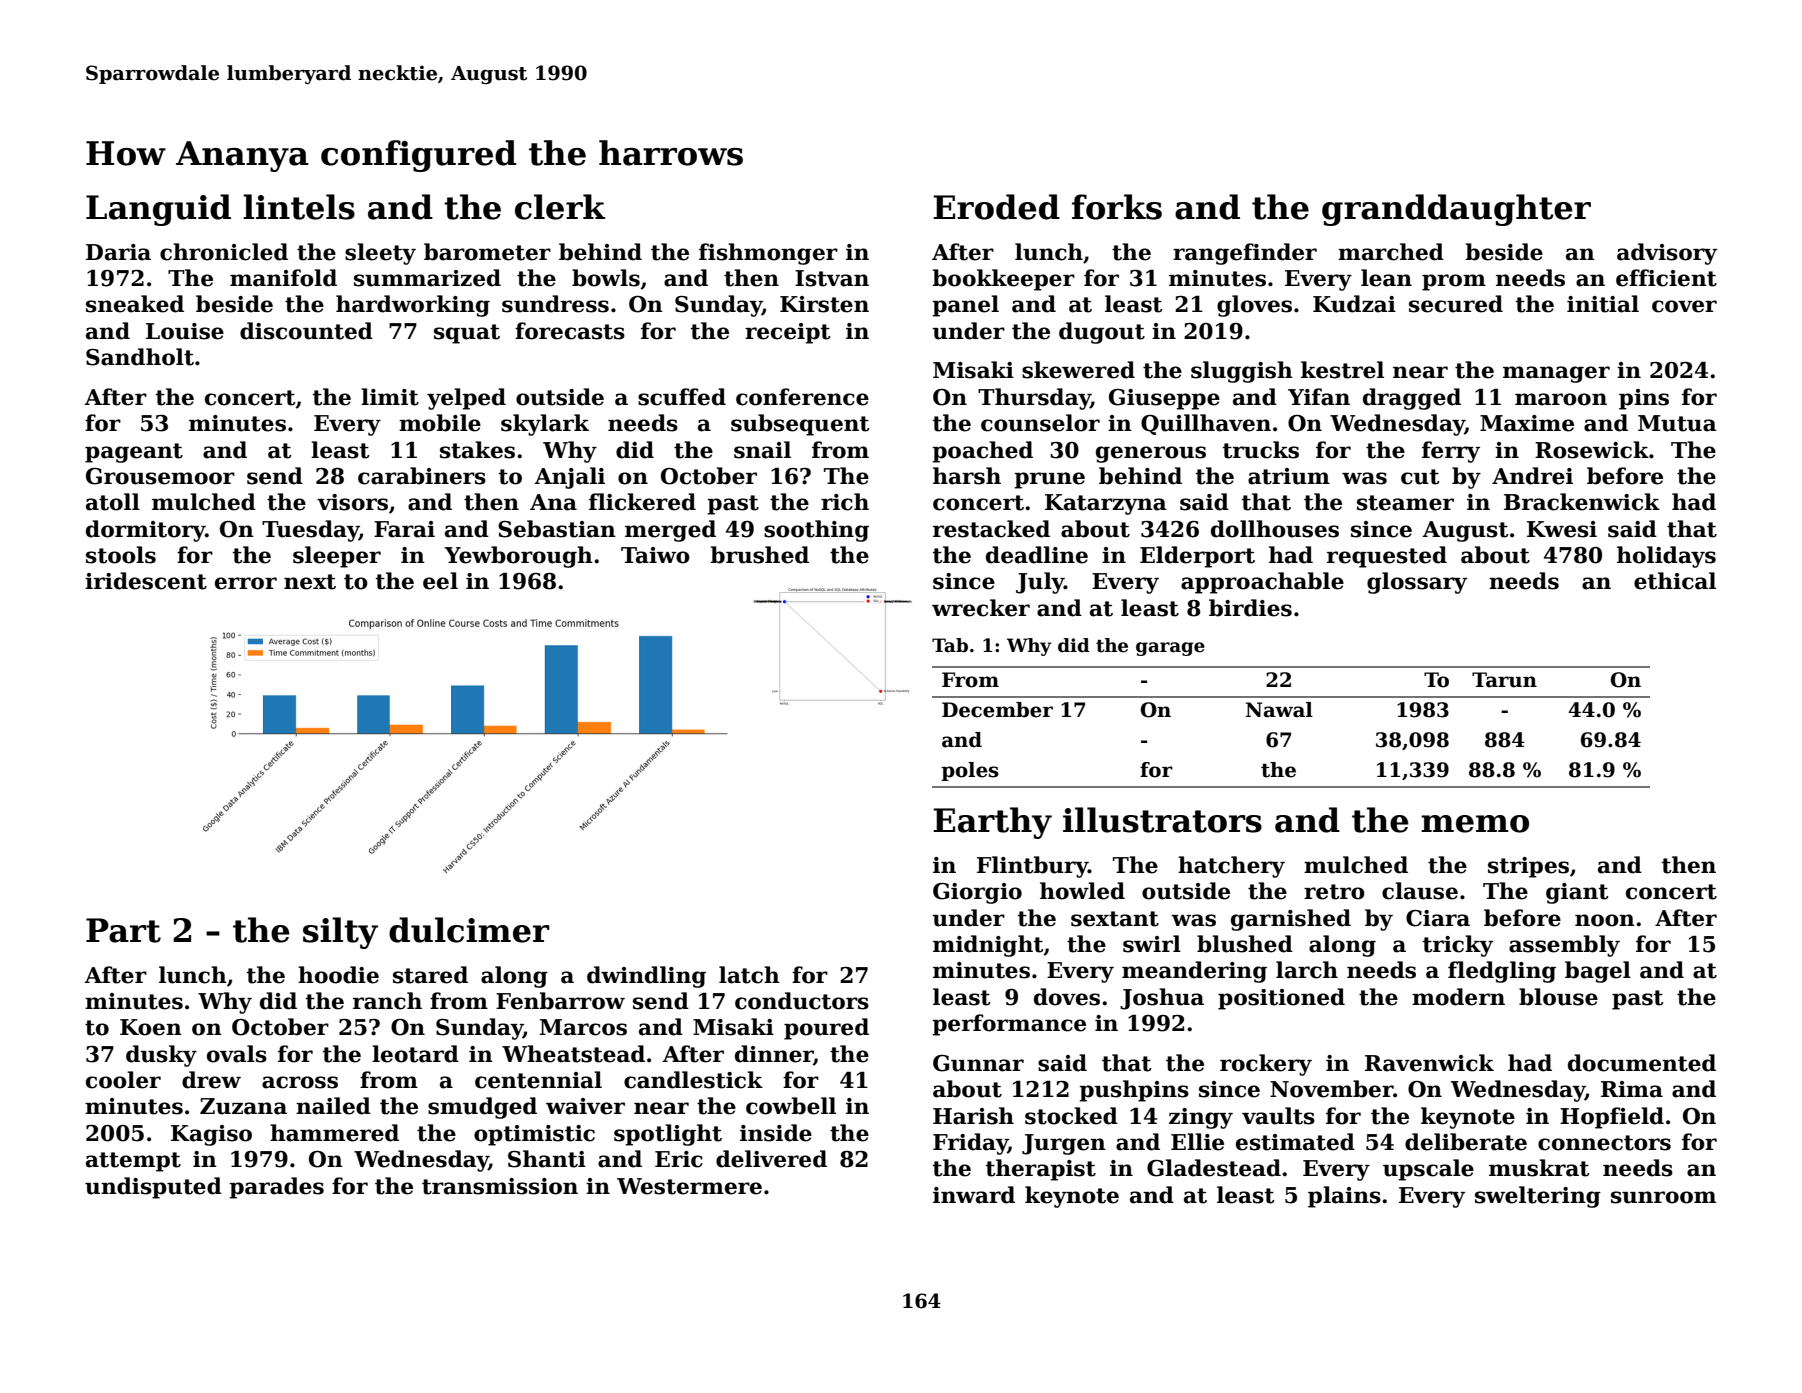  Describe the element at coordinates (123, 930) in the document. I see `Part` at that location.
